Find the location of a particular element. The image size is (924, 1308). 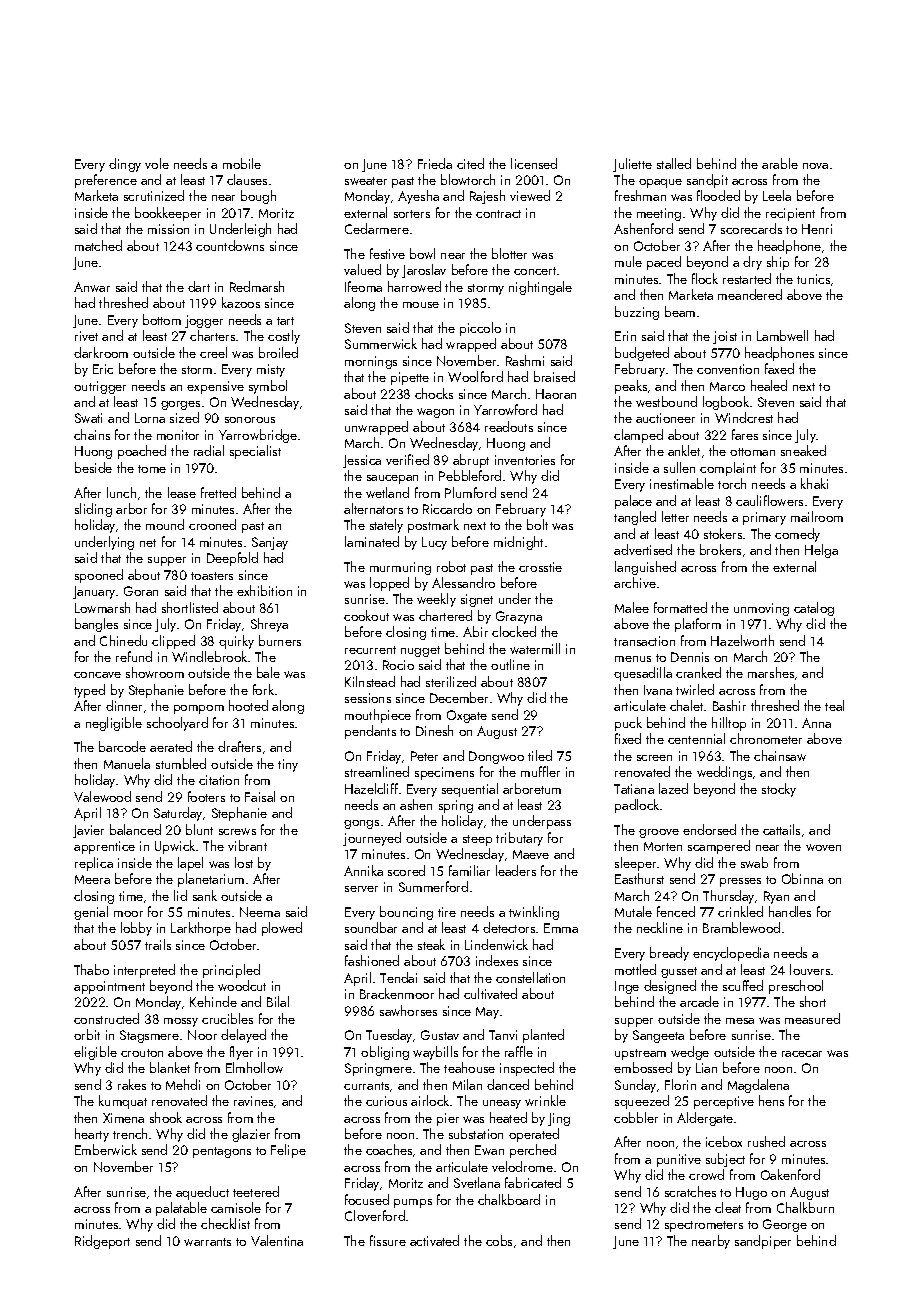

clocked is located at coordinates (514, 631).
